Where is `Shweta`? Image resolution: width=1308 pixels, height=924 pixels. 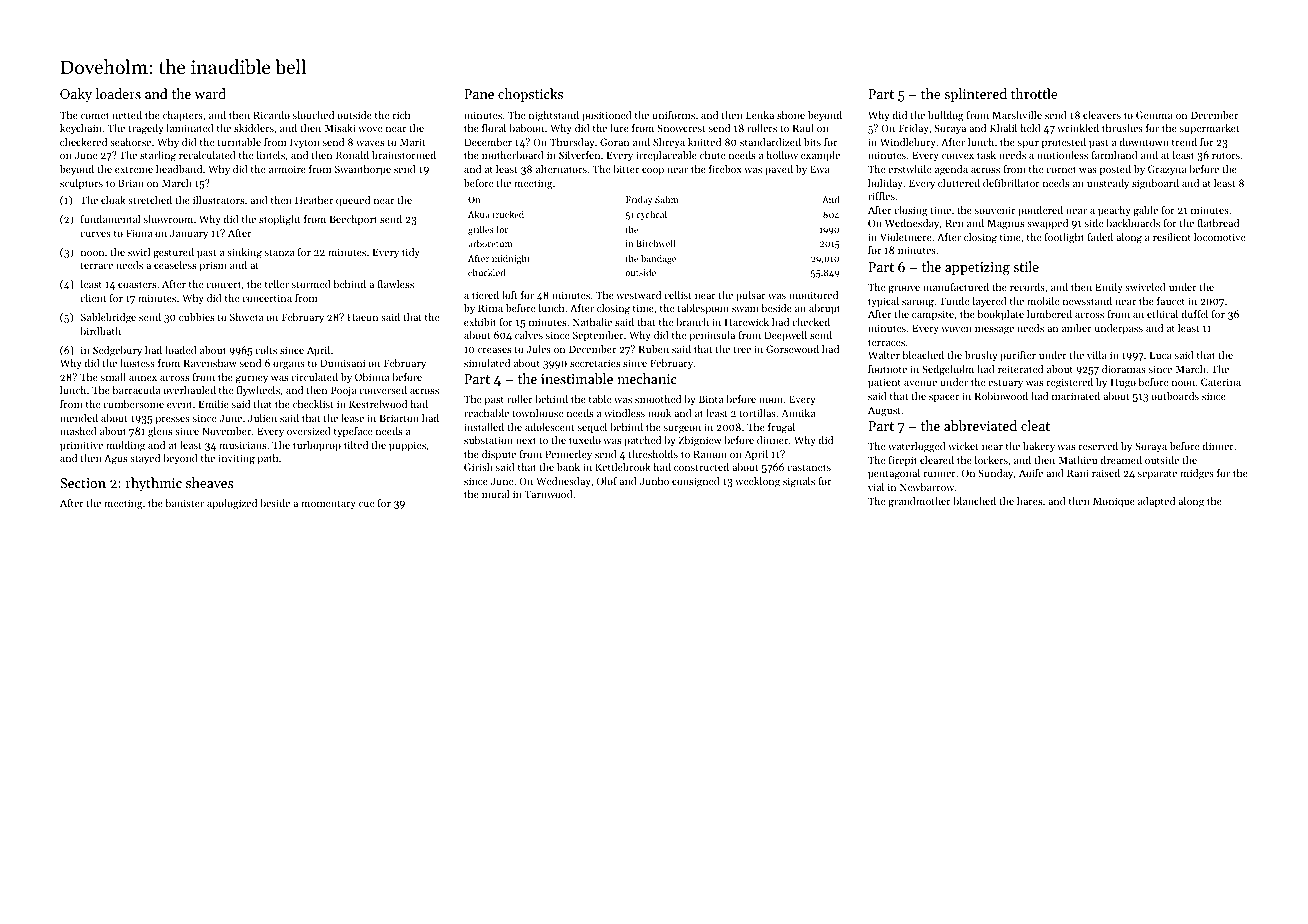
Shweta is located at coordinates (246, 317).
